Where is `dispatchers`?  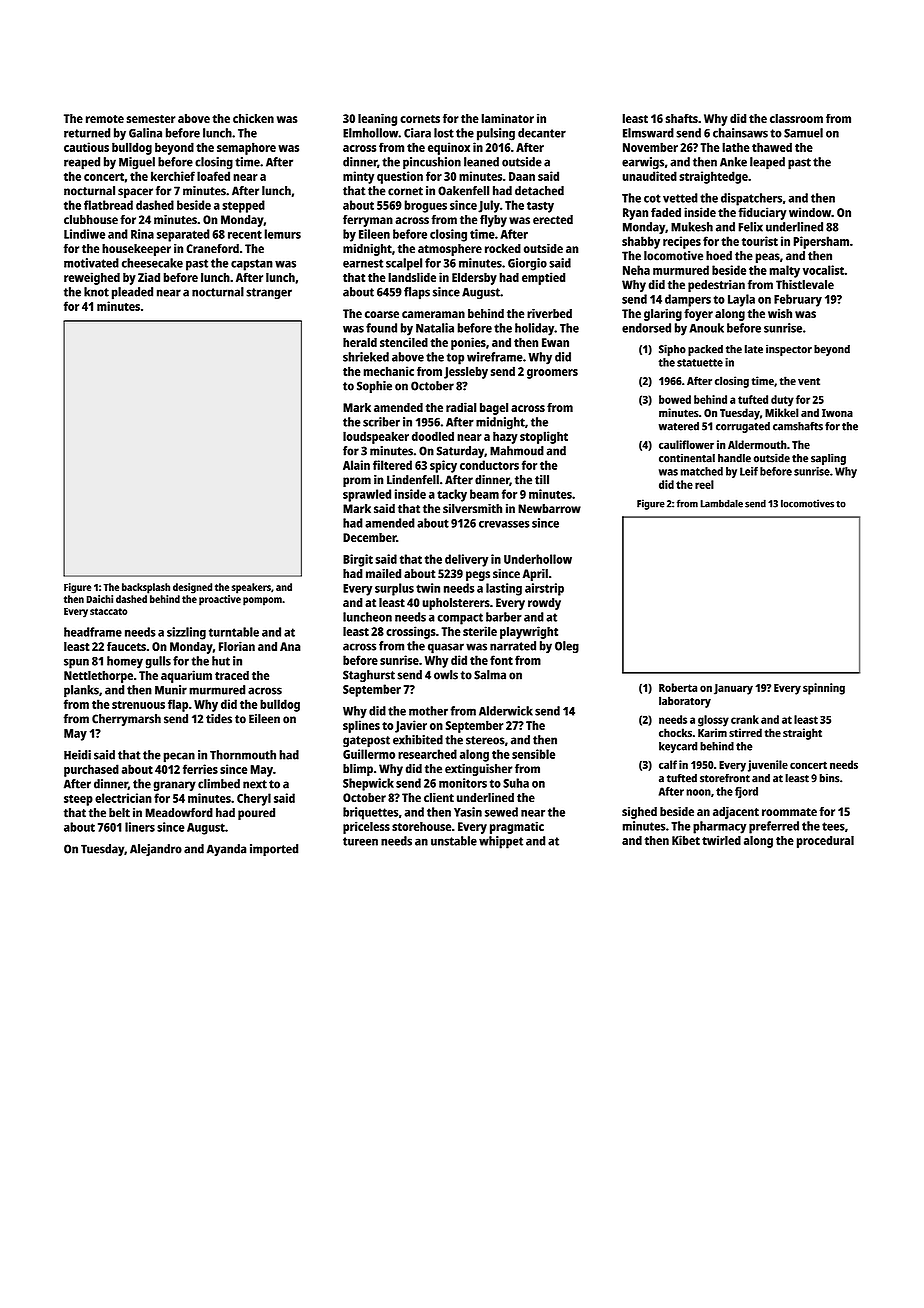 dispatchers is located at coordinates (751, 199).
